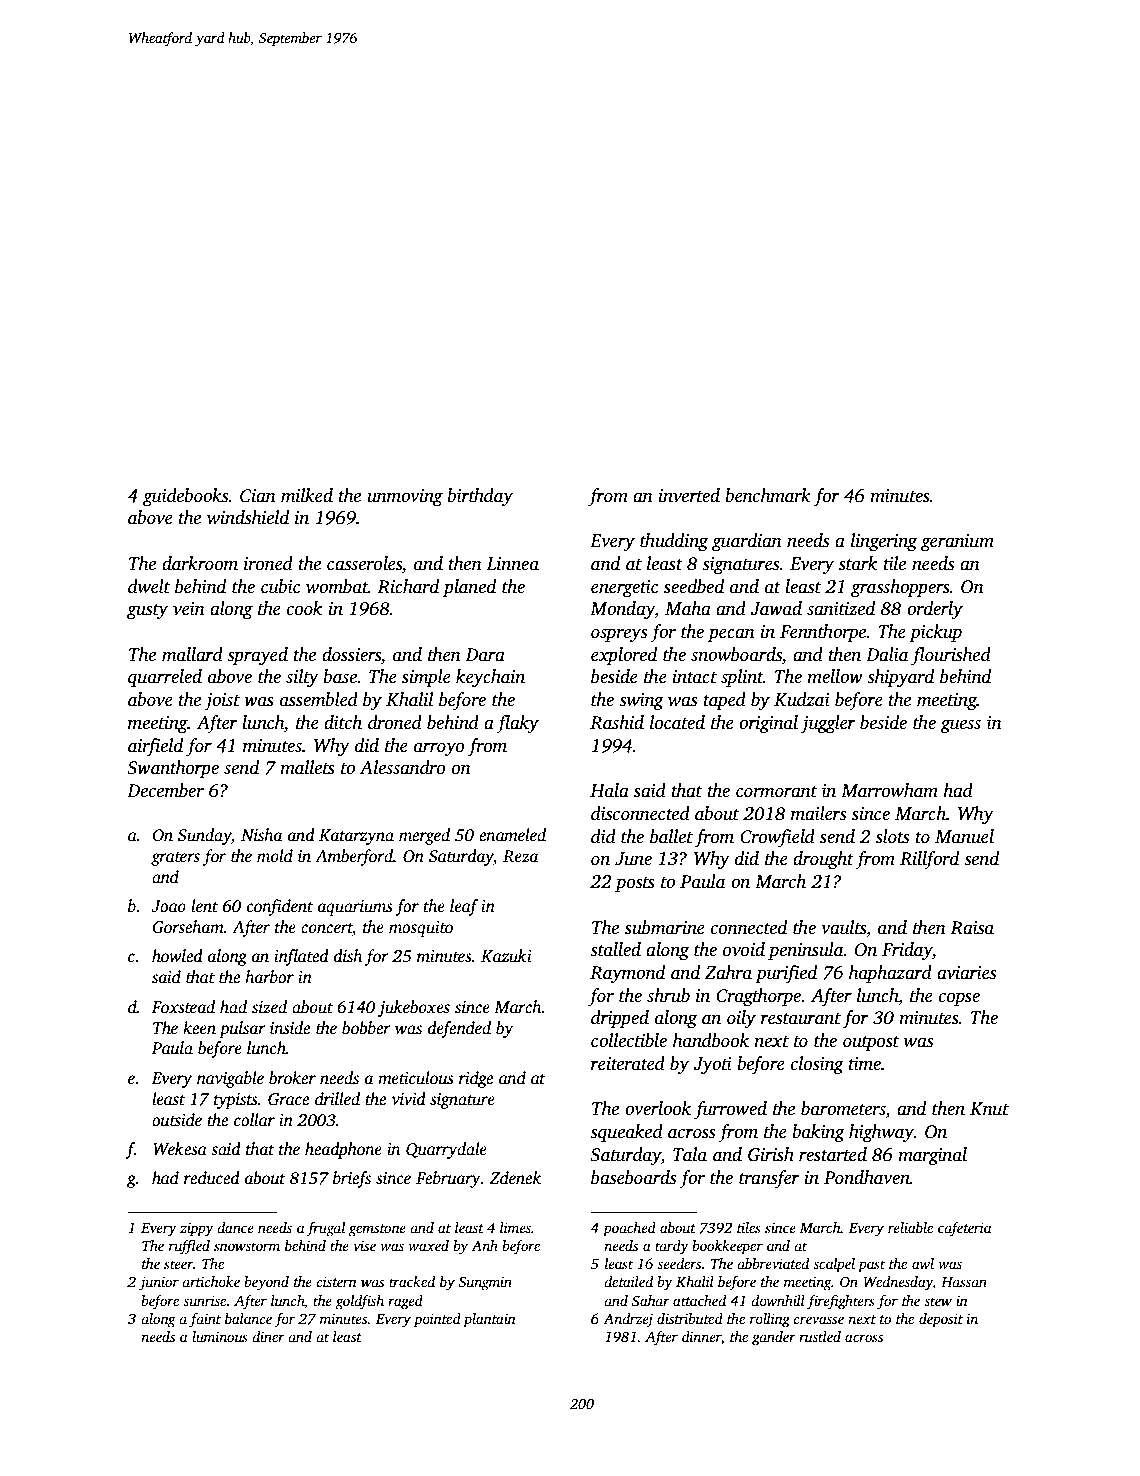 This screenshot has width=1140, height=1476. Describe the element at coordinates (185, 497) in the screenshot. I see `guidebooks` at that location.
